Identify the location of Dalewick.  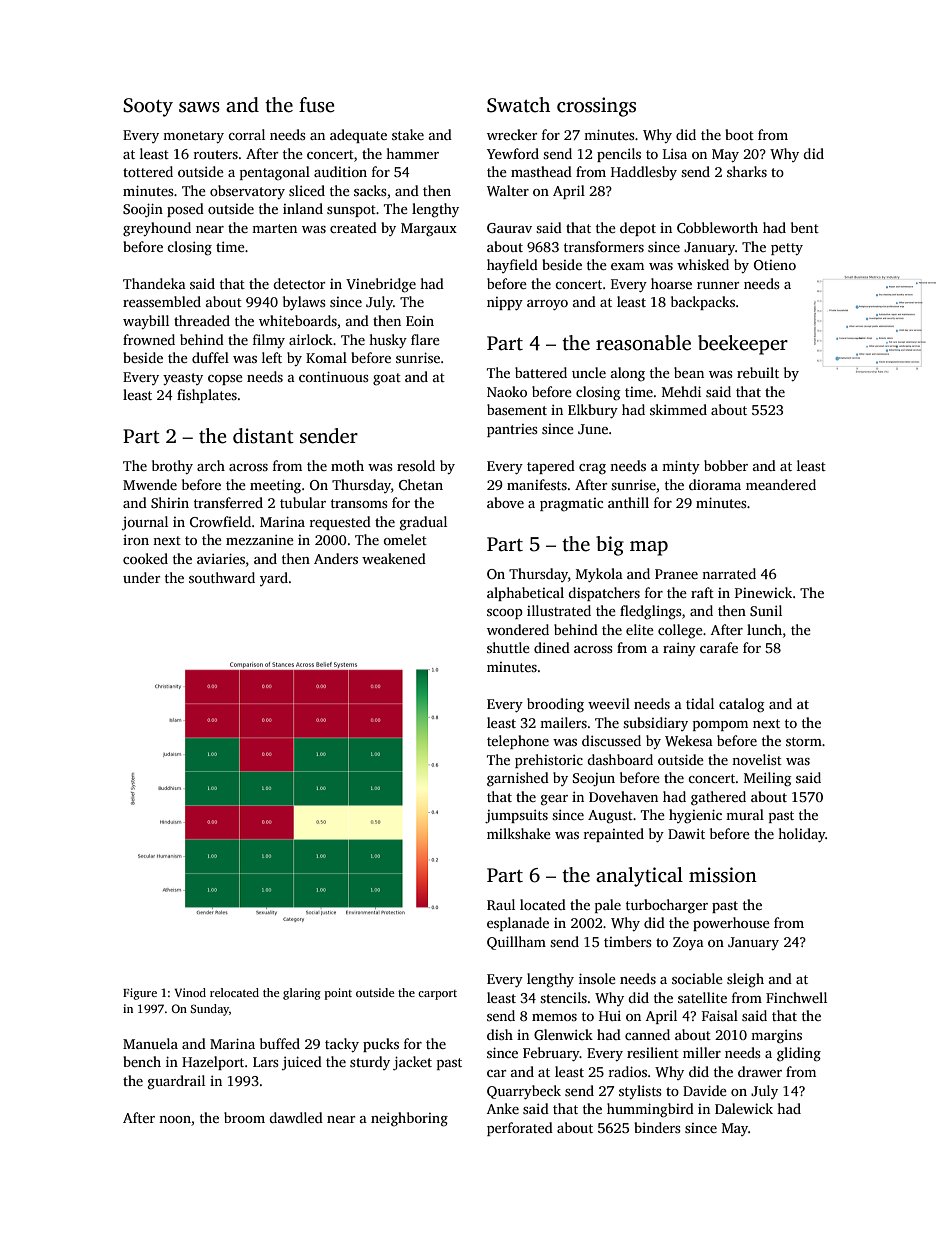
(744, 1108).
